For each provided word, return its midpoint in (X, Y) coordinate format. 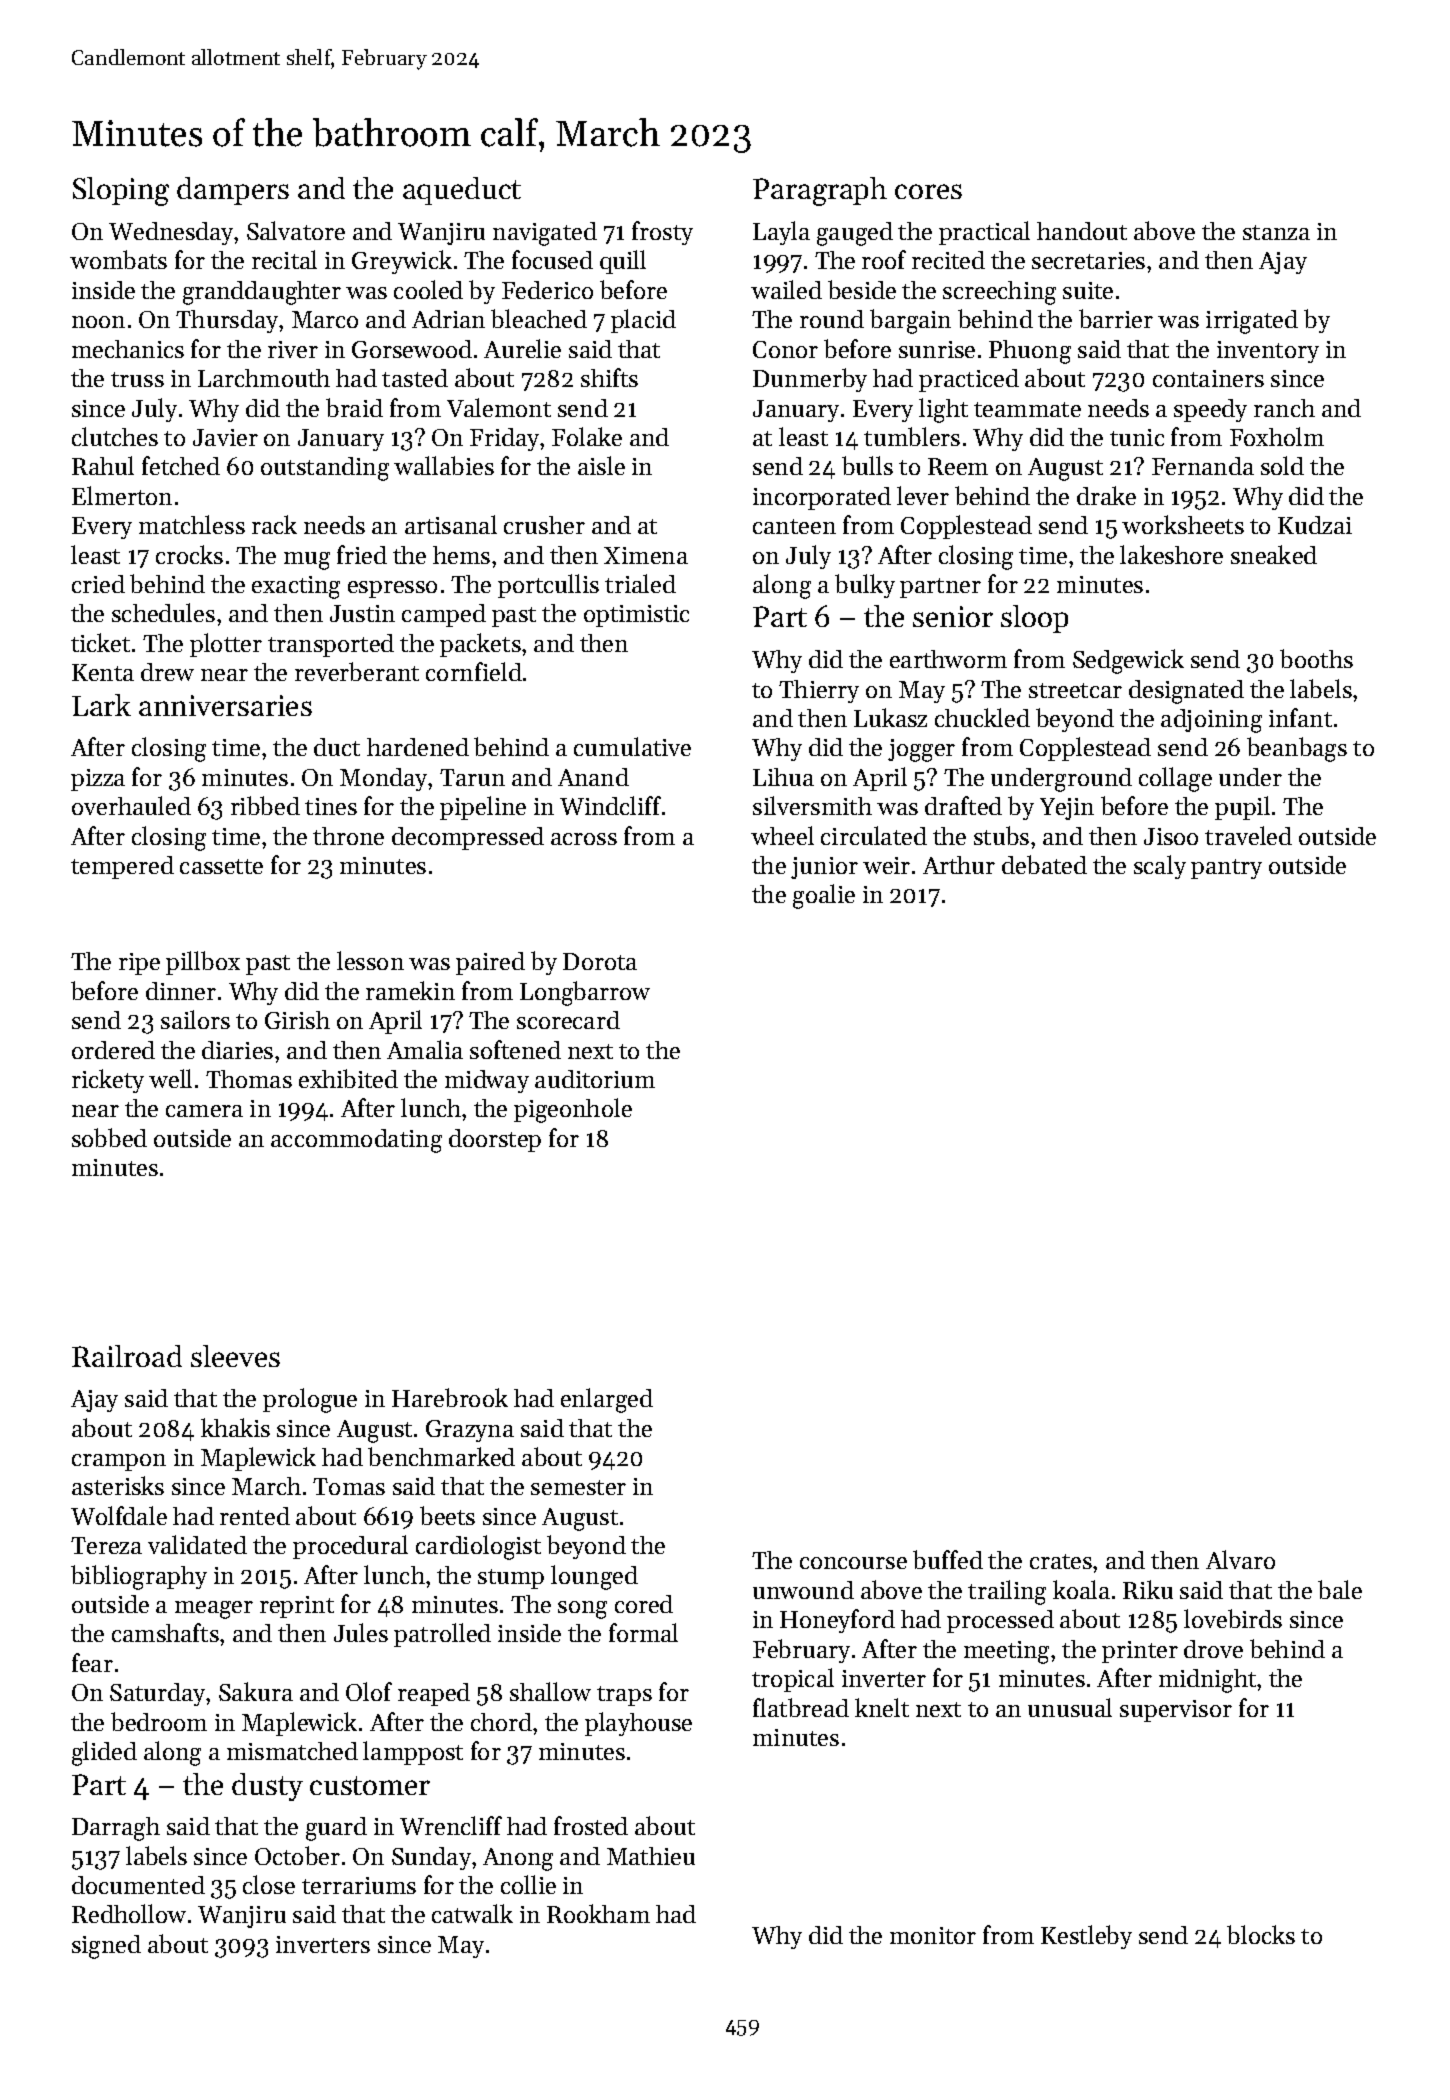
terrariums (359, 1885)
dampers (233, 191)
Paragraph (820, 191)
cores (928, 191)
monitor (933, 1935)
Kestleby (1086, 1937)
